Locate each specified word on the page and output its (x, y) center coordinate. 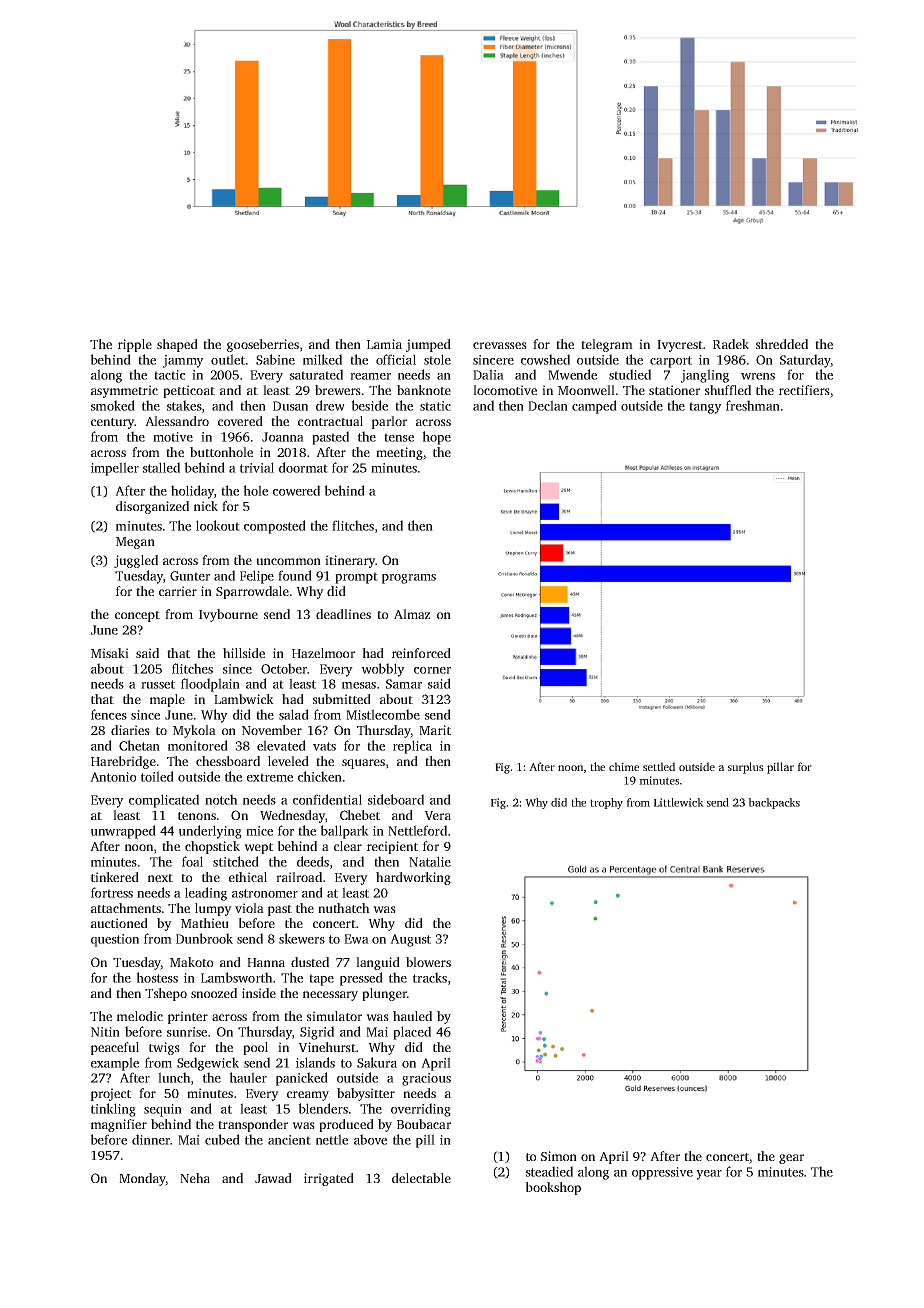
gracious (426, 1079)
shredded (782, 344)
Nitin (105, 1032)
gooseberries (263, 345)
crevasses (500, 345)
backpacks (774, 803)
